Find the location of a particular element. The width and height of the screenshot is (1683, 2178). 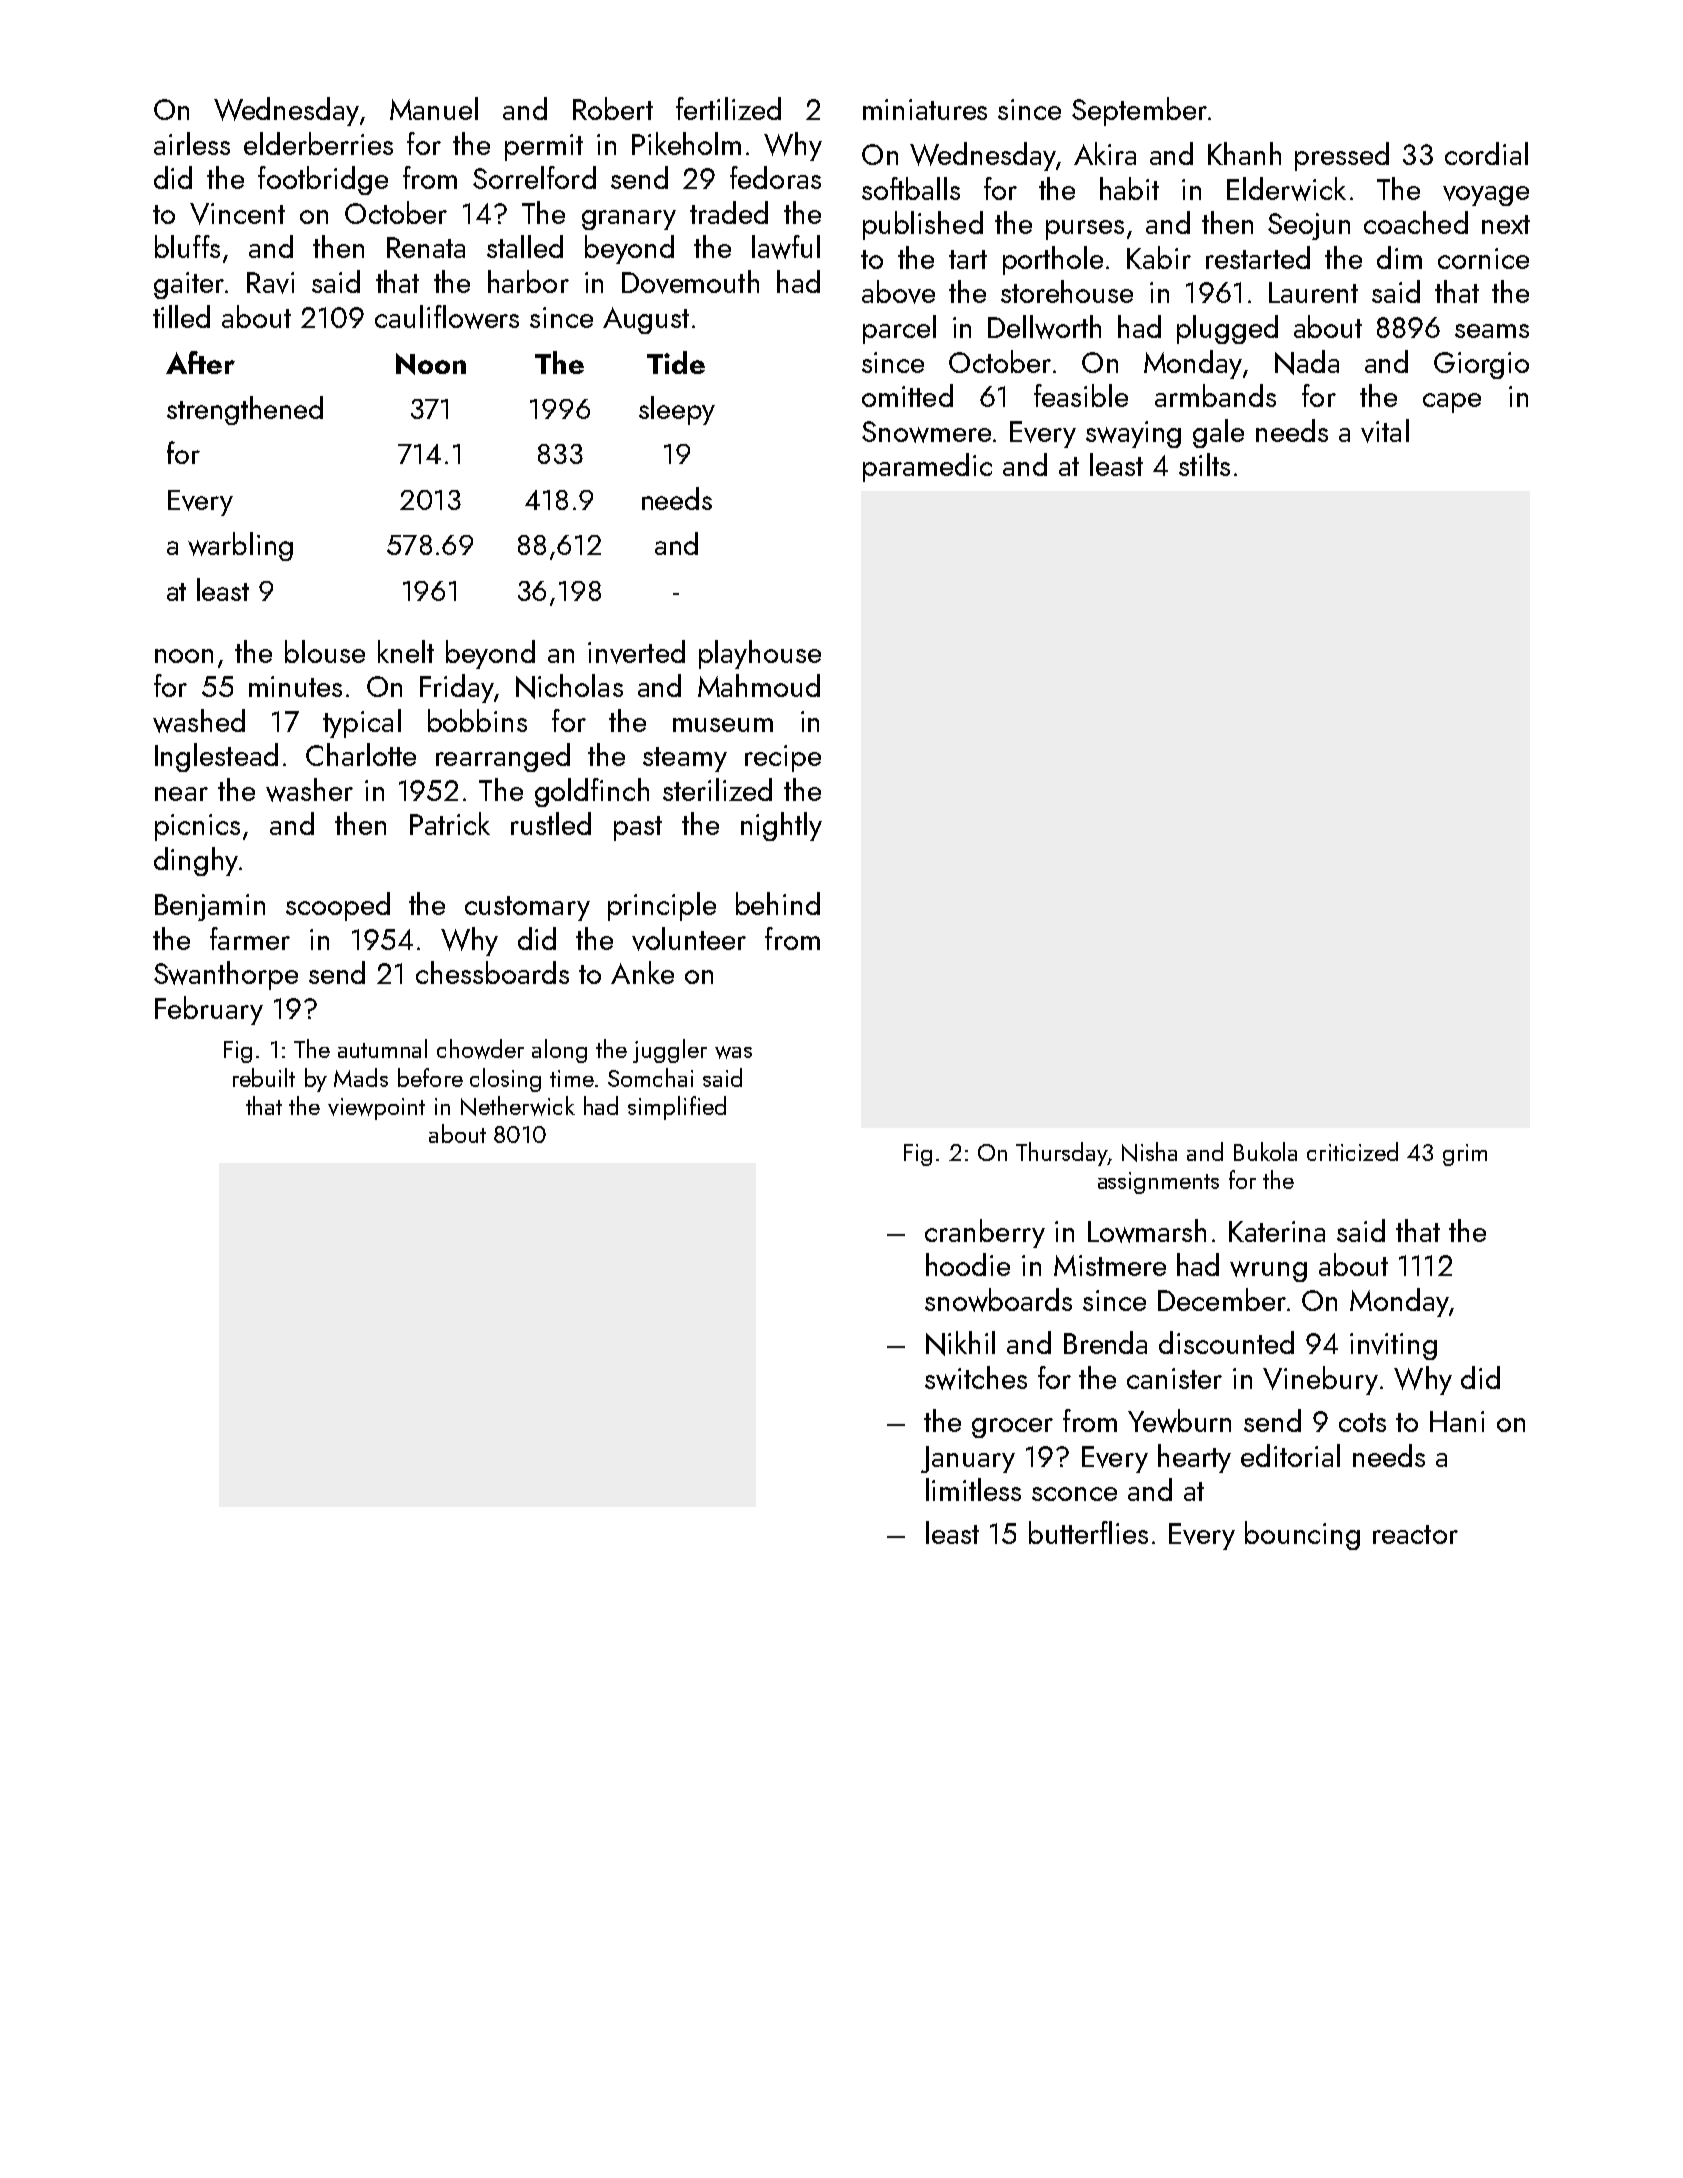

limitless is located at coordinates (973, 1489).
